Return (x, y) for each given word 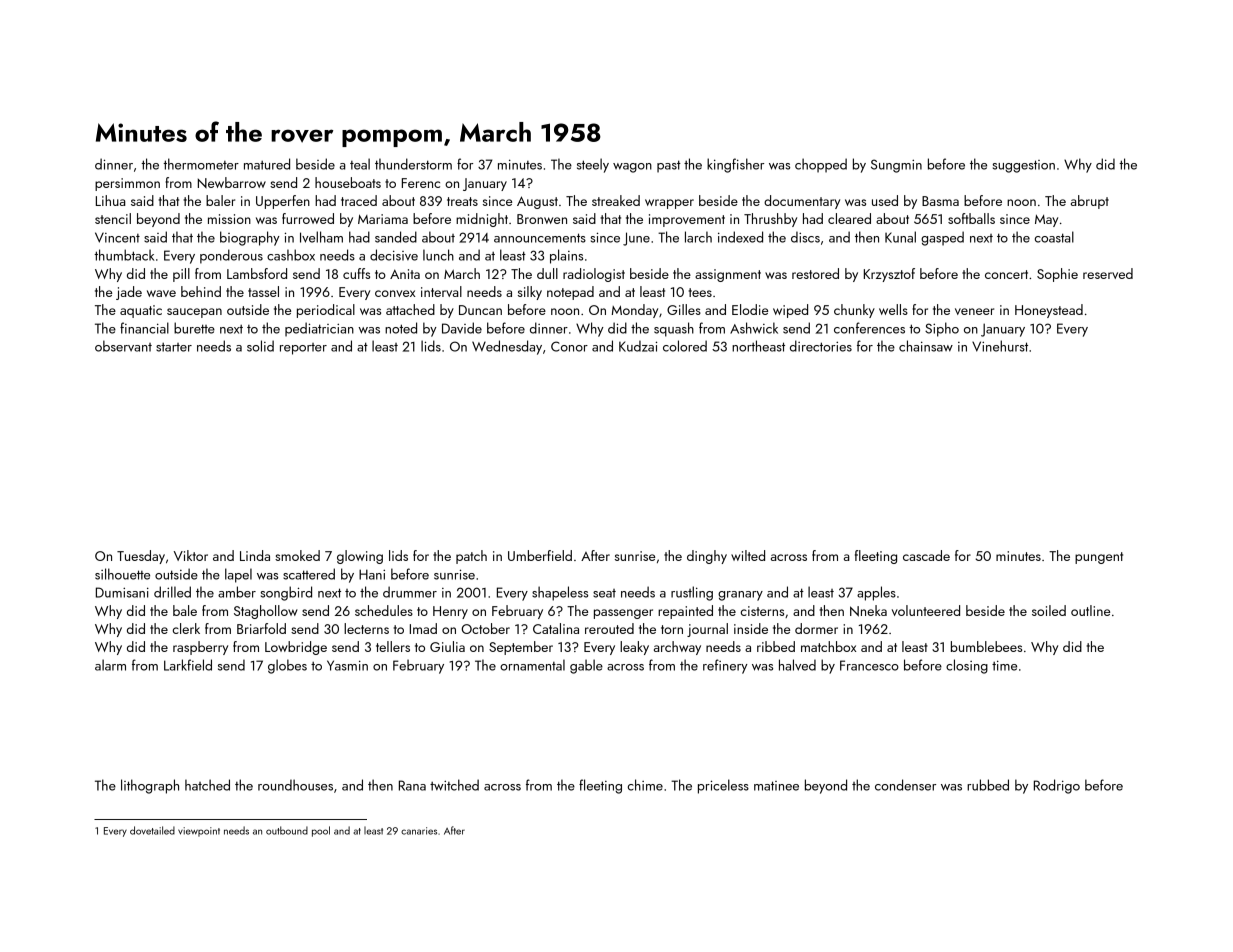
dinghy (707, 557)
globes (287, 666)
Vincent (117, 237)
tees (700, 292)
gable (586, 666)
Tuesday (141, 557)
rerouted (609, 628)
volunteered (926, 610)
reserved (1108, 273)
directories (821, 346)
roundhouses (295, 785)
